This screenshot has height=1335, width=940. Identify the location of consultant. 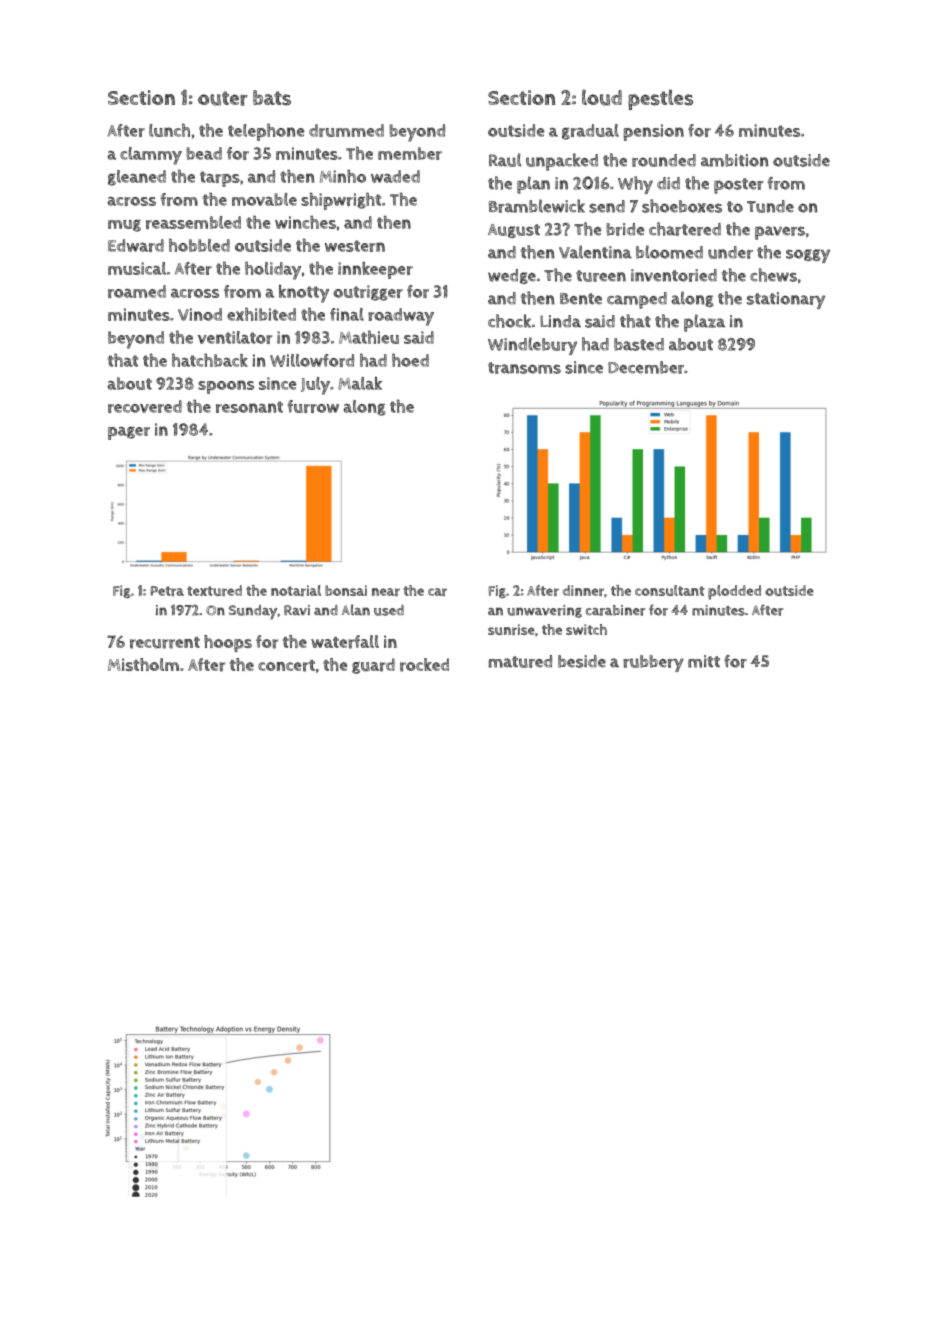
(670, 590).
